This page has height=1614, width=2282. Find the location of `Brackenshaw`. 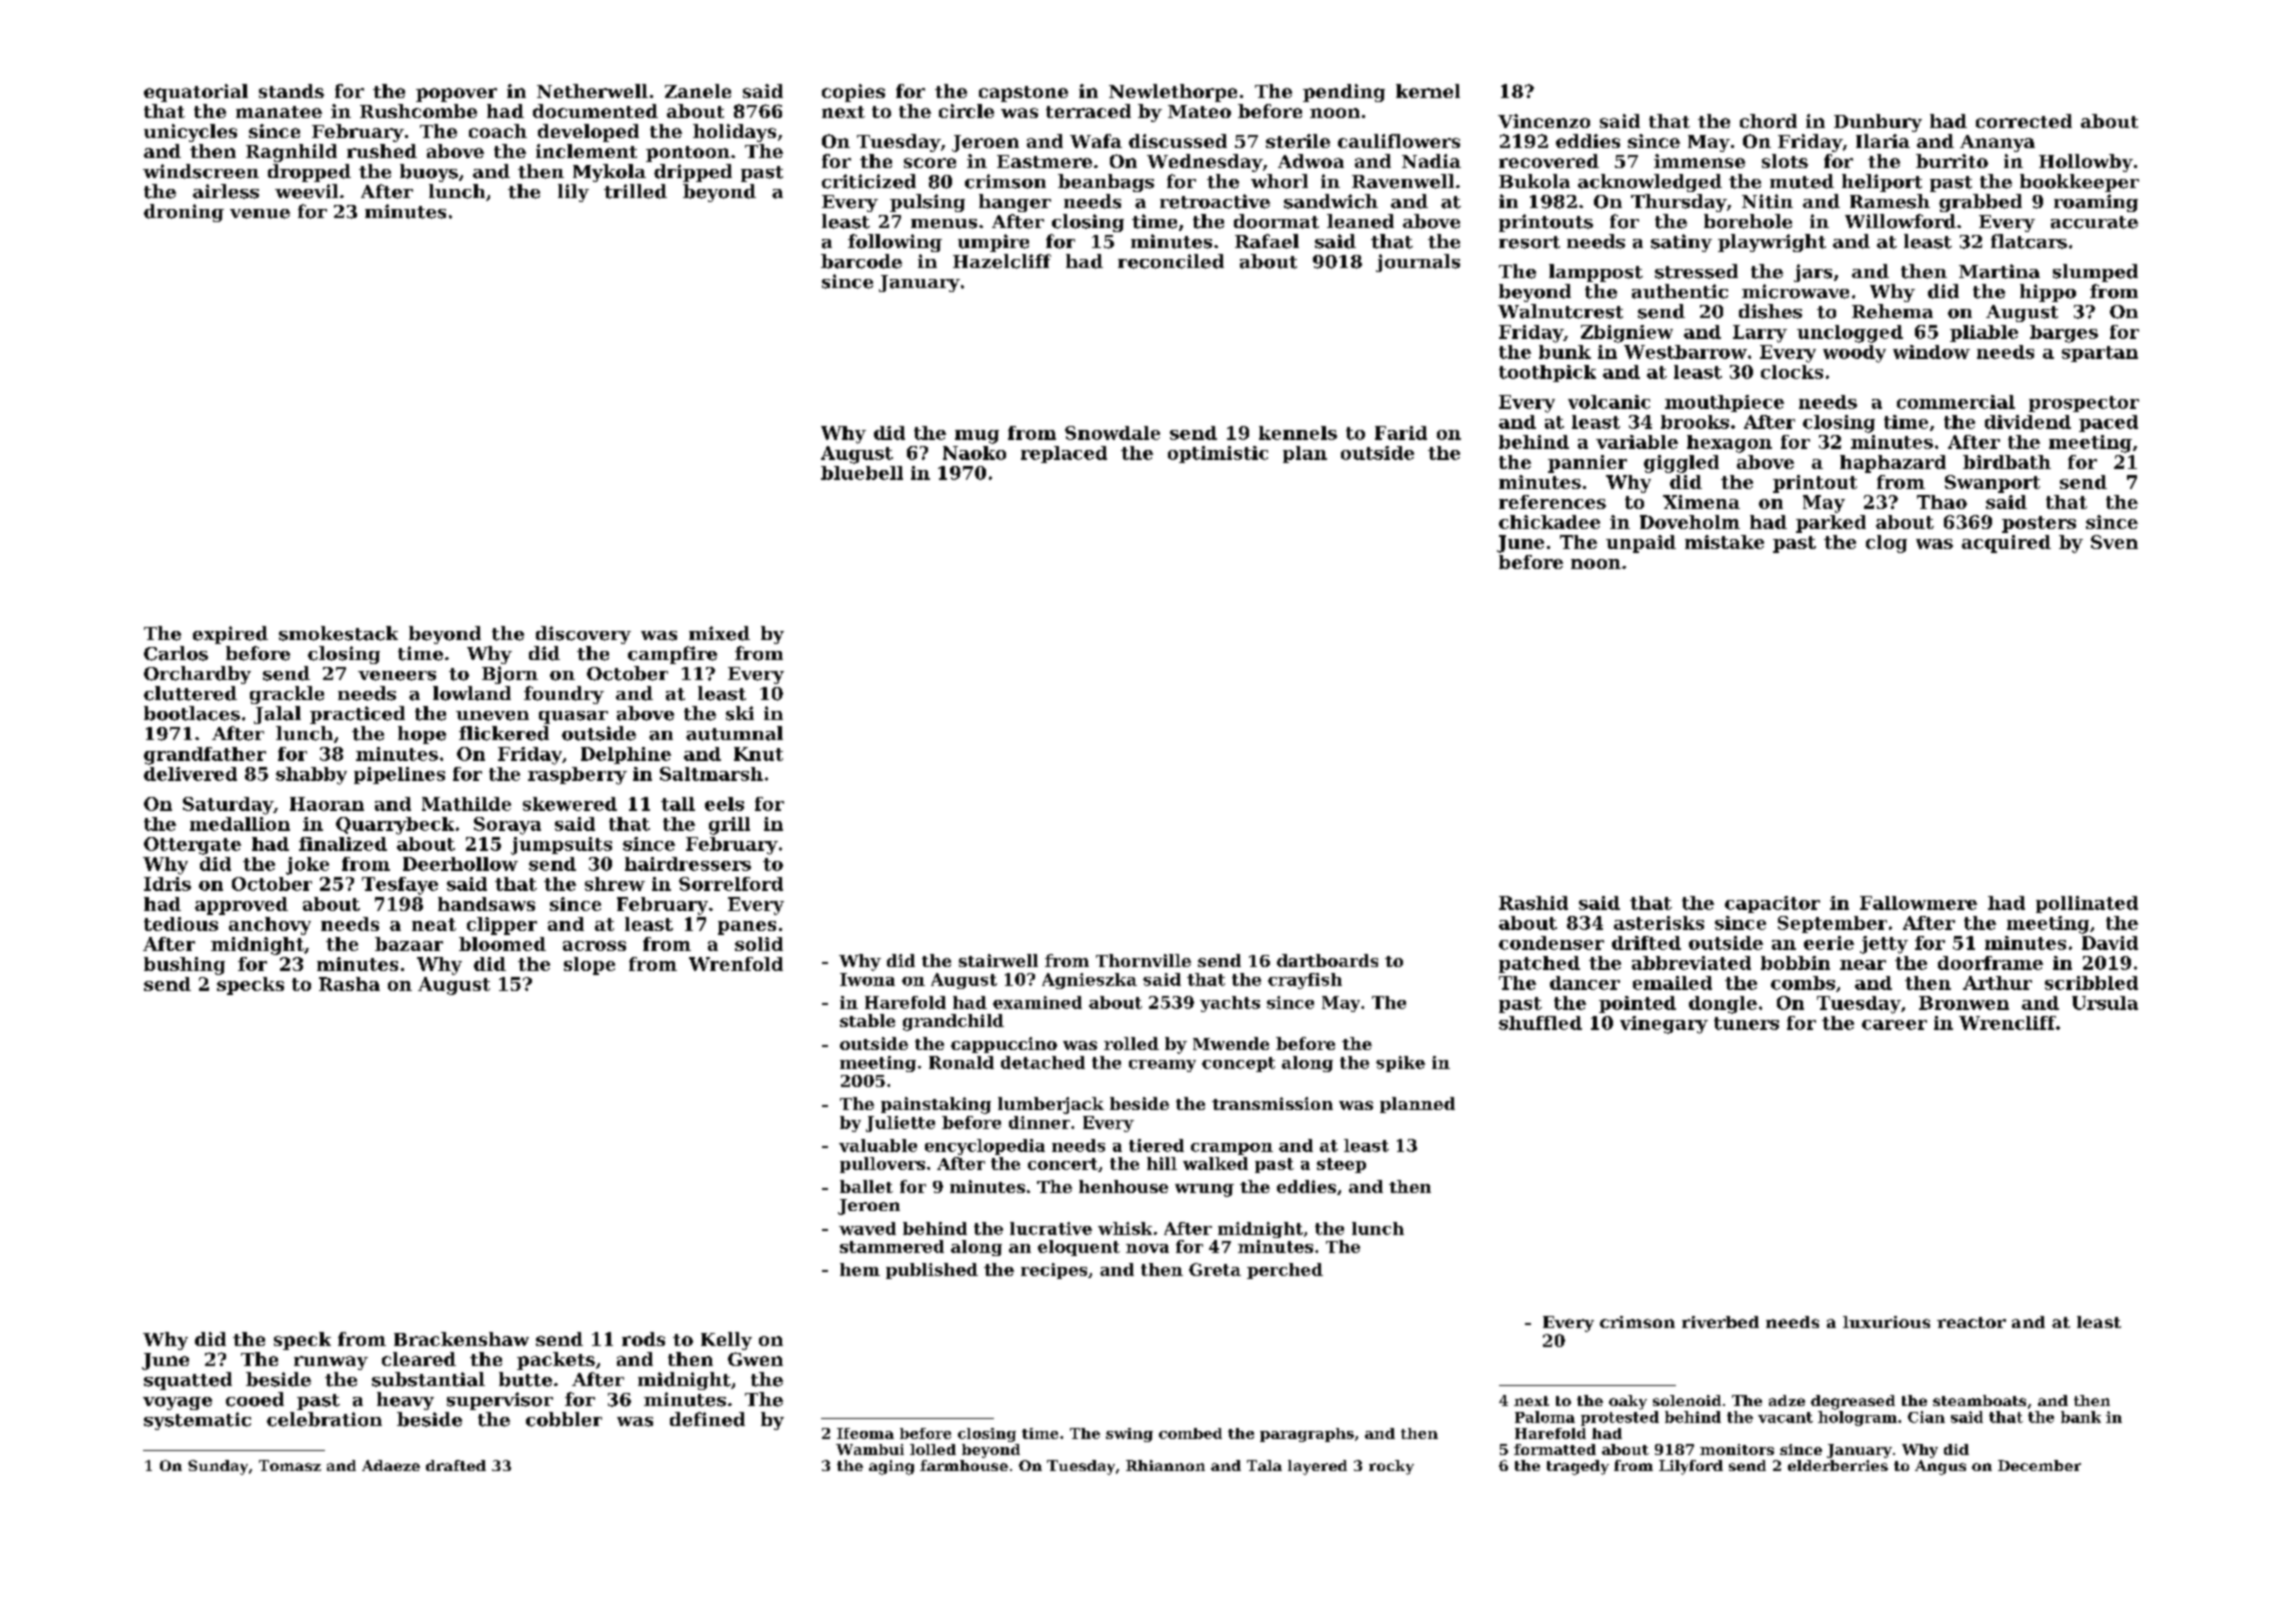

Brackenshaw is located at coordinates (461, 1339).
